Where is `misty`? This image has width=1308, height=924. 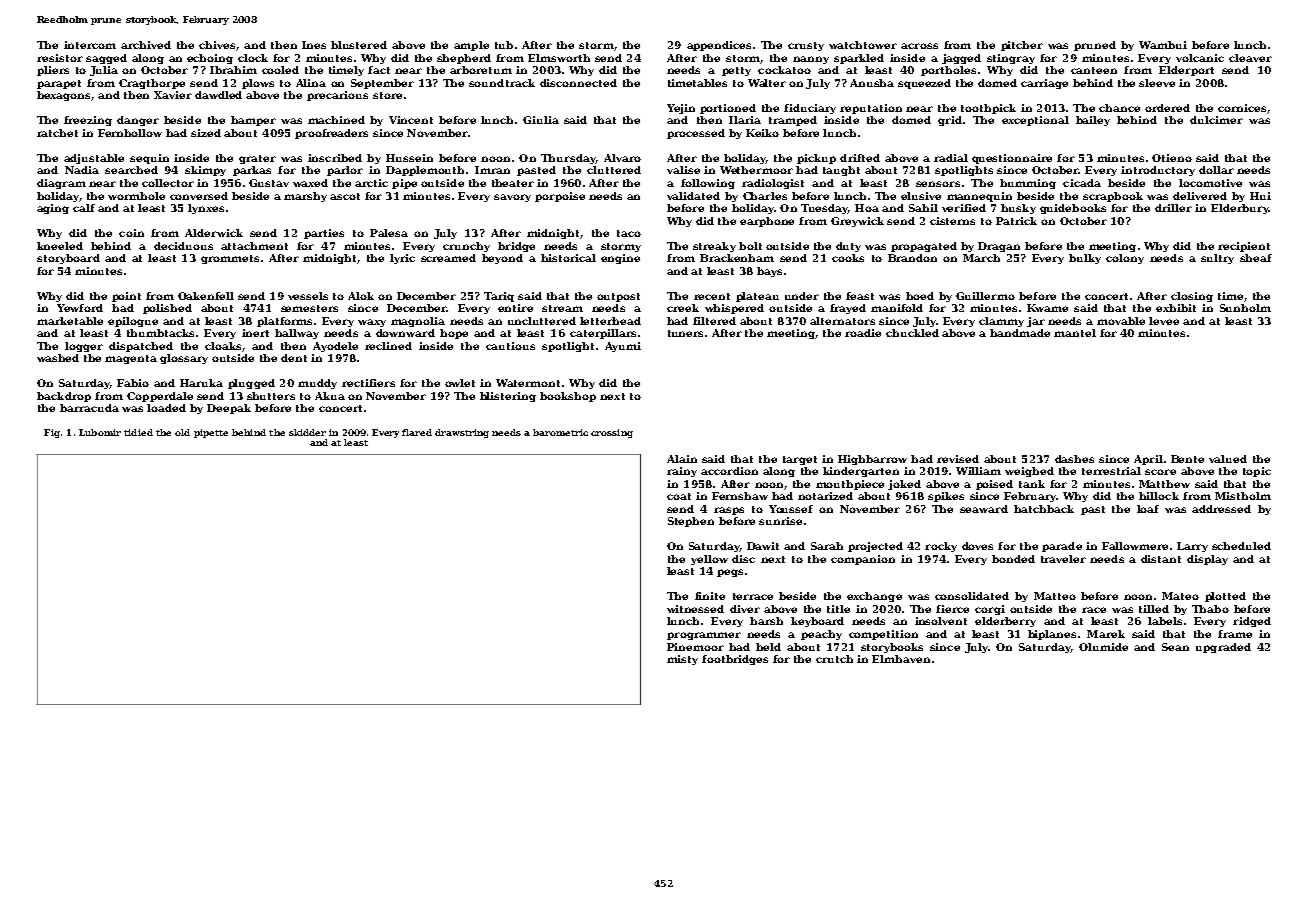 misty is located at coordinates (682, 660).
